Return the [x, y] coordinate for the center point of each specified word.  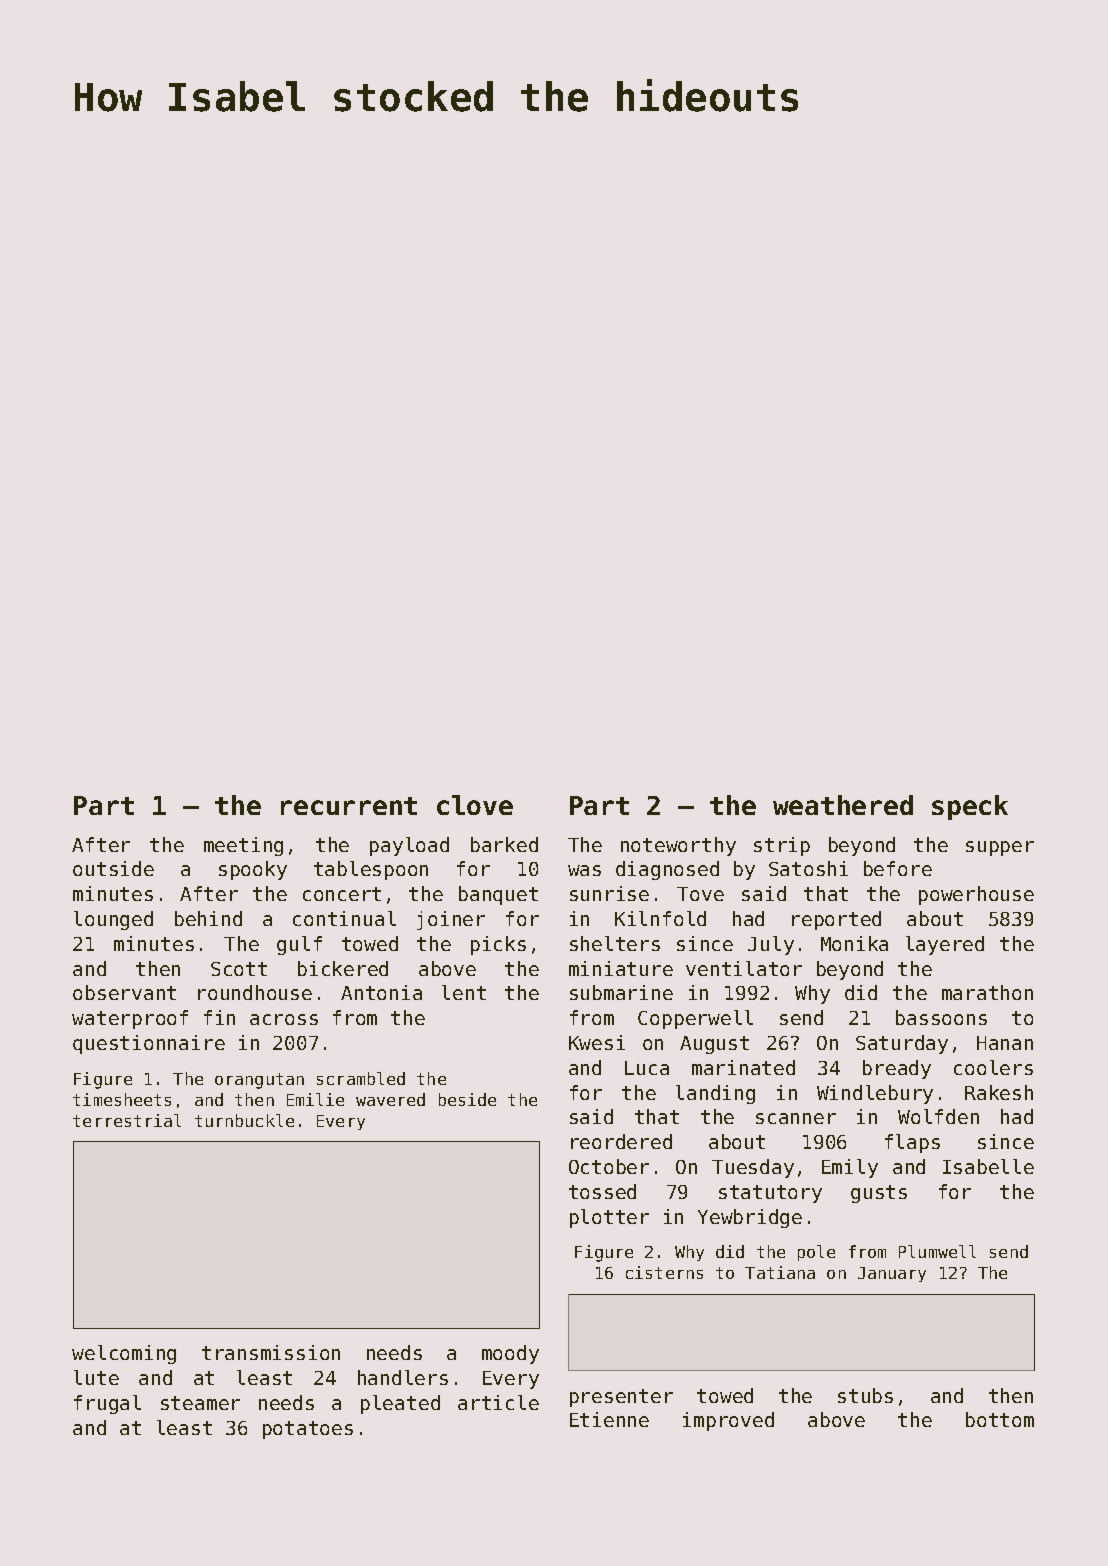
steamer [200, 1403]
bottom [1000, 1419]
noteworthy [678, 846]
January [892, 1274]
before [898, 868]
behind [208, 918]
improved [728, 1421]
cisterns [664, 1272]
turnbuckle [244, 1120]
